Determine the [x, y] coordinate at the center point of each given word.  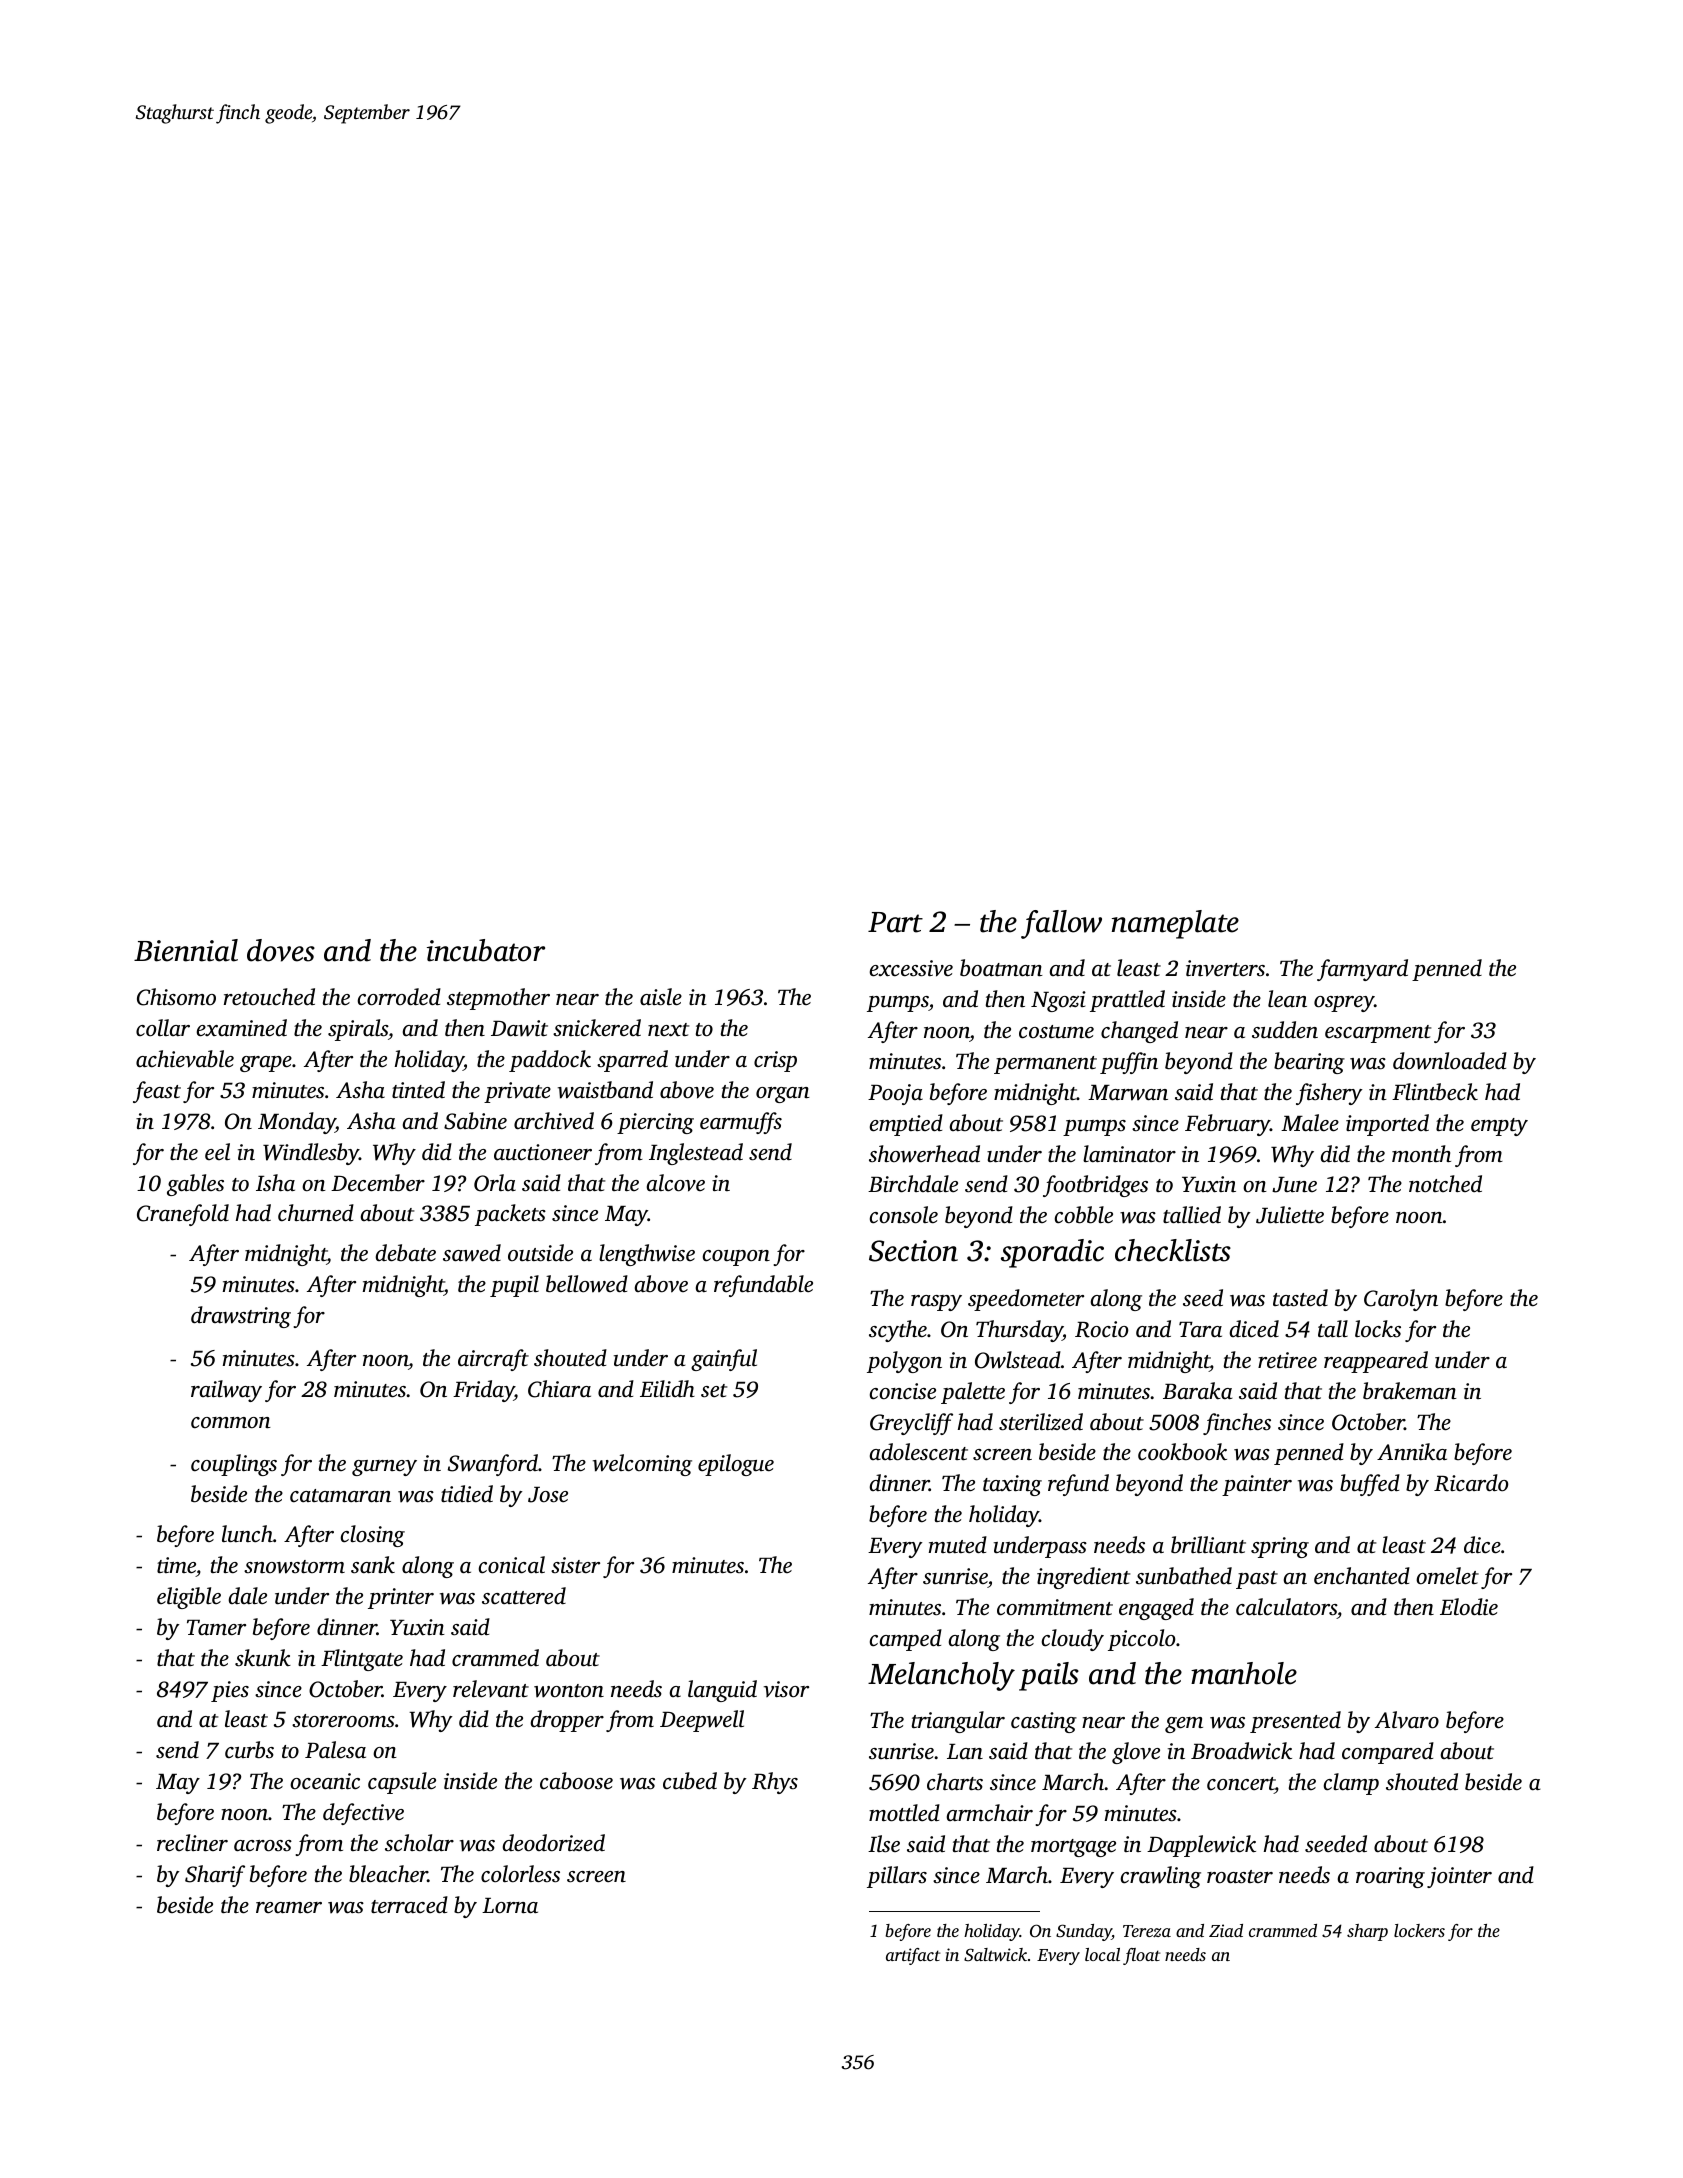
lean [1287, 998]
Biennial [186, 950]
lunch [247, 1534]
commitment [1055, 1607]
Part [895, 922]
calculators [1286, 1607]
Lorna [510, 1906]
